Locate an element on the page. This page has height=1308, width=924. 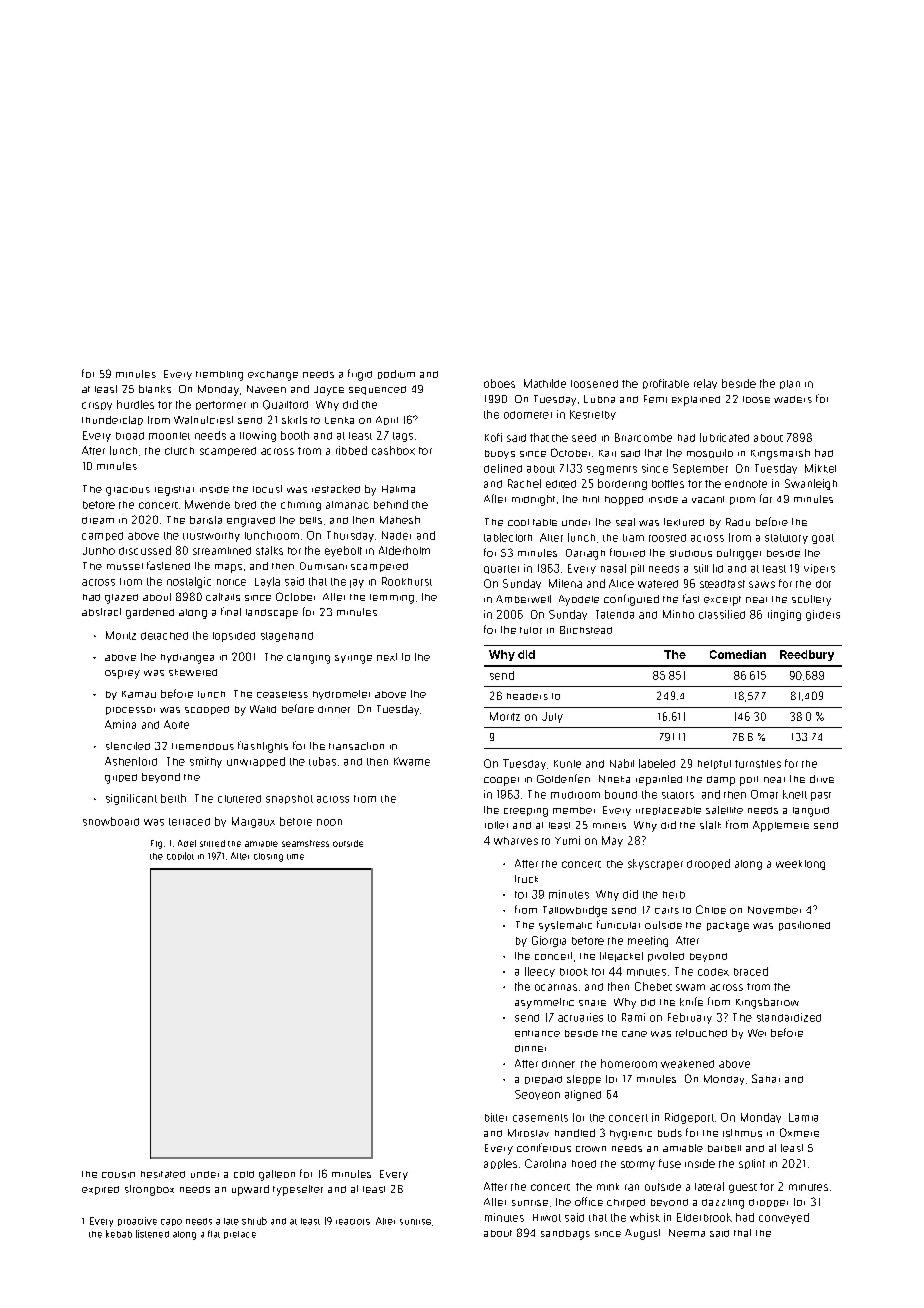
skewered is located at coordinates (193, 672).
